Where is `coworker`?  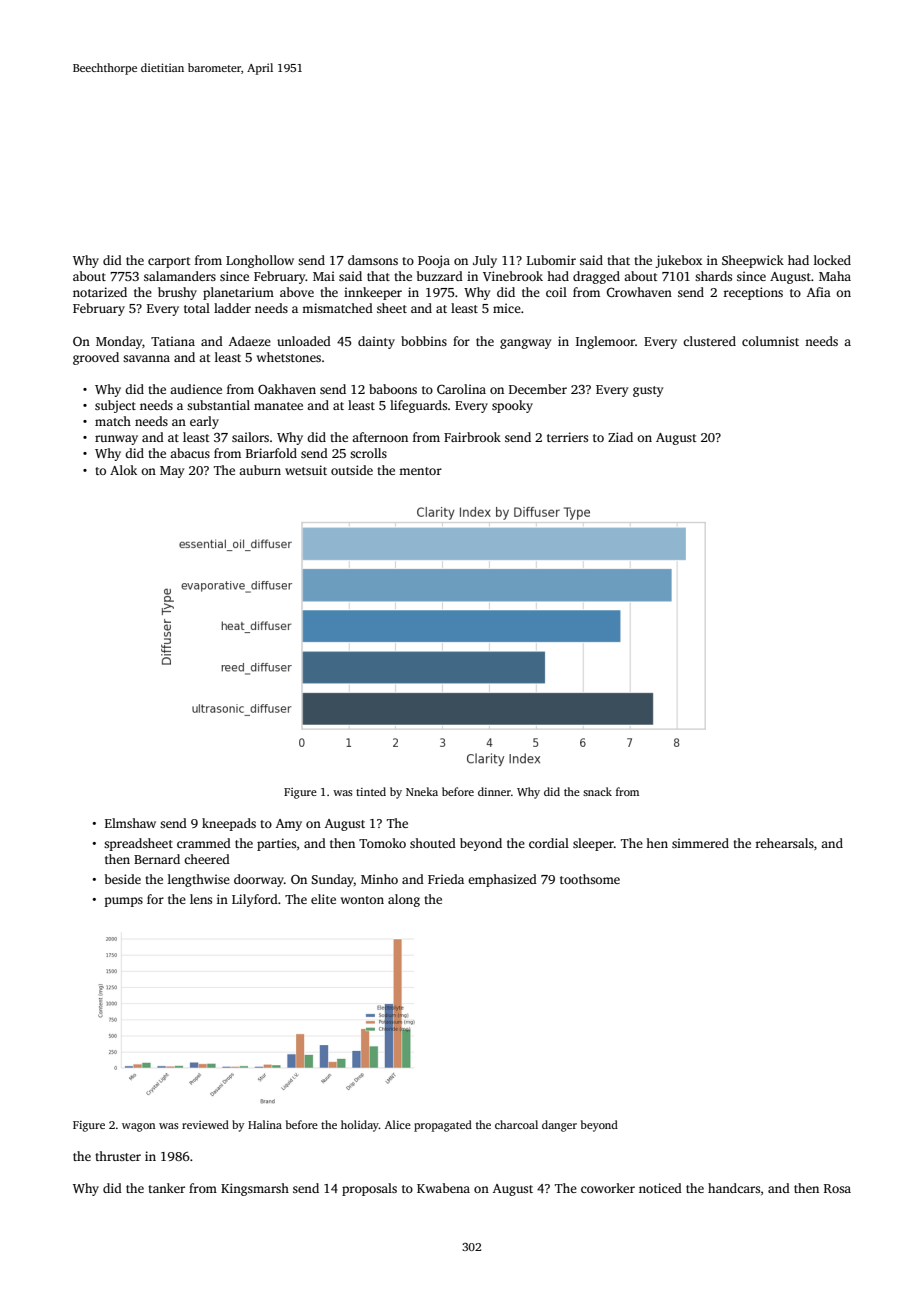 coworker is located at coordinates (608, 1188).
